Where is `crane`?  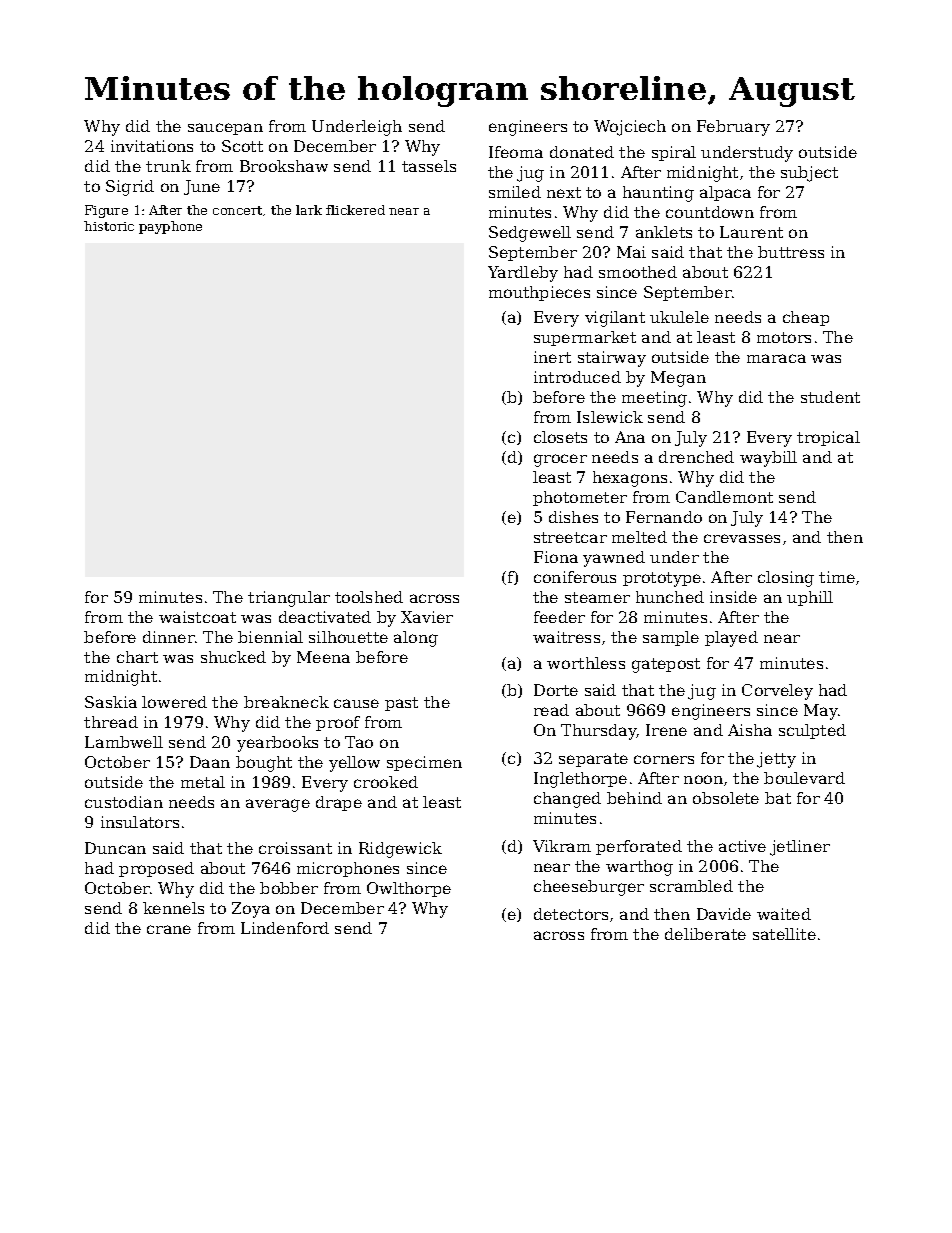 crane is located at coordinates (169, 929).
